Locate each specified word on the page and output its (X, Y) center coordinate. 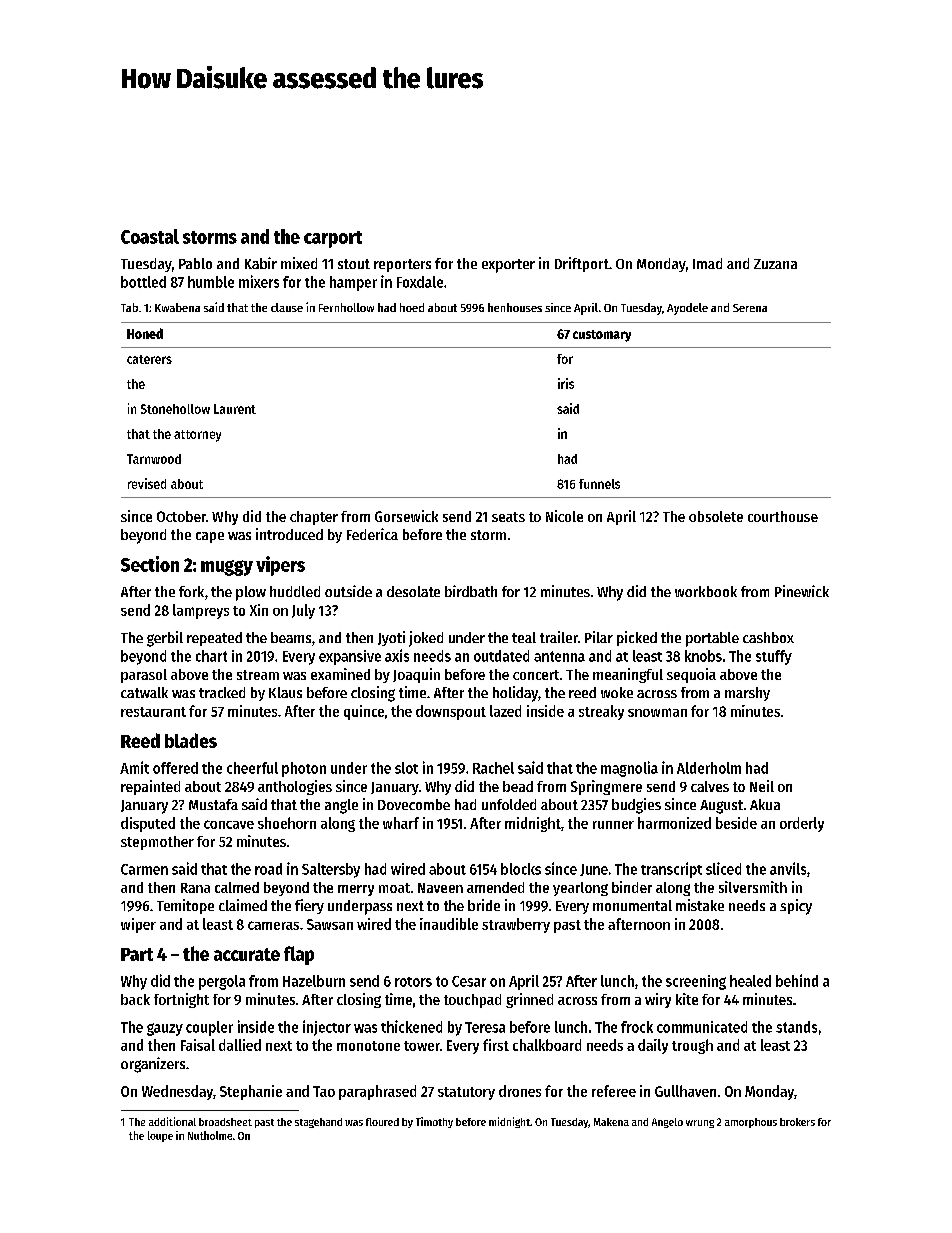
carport (333, 239)
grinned (529, 1000)
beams (291, 637)
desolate (413, 591)
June (594, 870)
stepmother (157, 843)
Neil (762, 786)
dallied (240, 1045)
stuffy (774, 657)
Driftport (582, 264)
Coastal (150, 236)
